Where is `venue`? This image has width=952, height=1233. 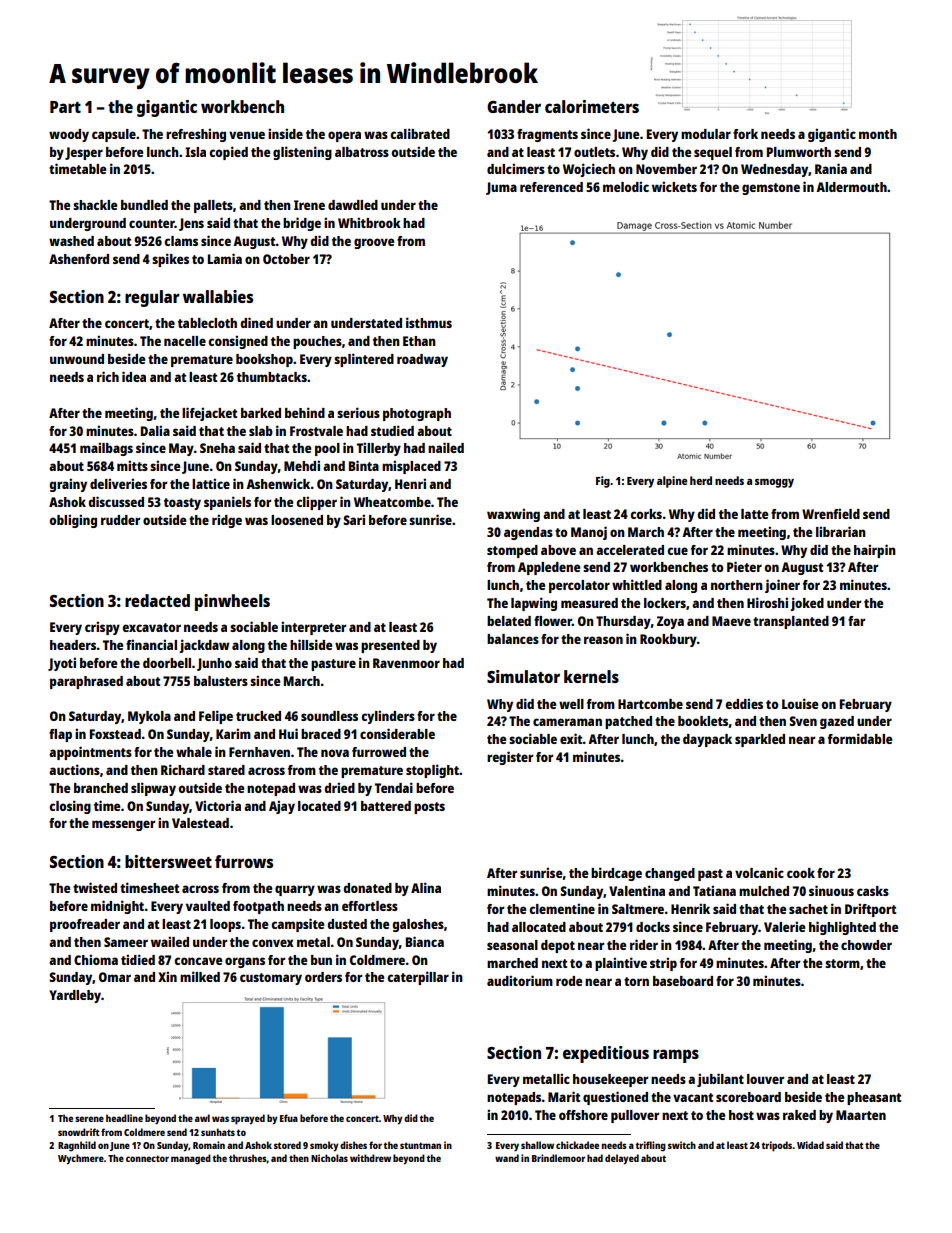 venue is located at coordinates (247, 135).
